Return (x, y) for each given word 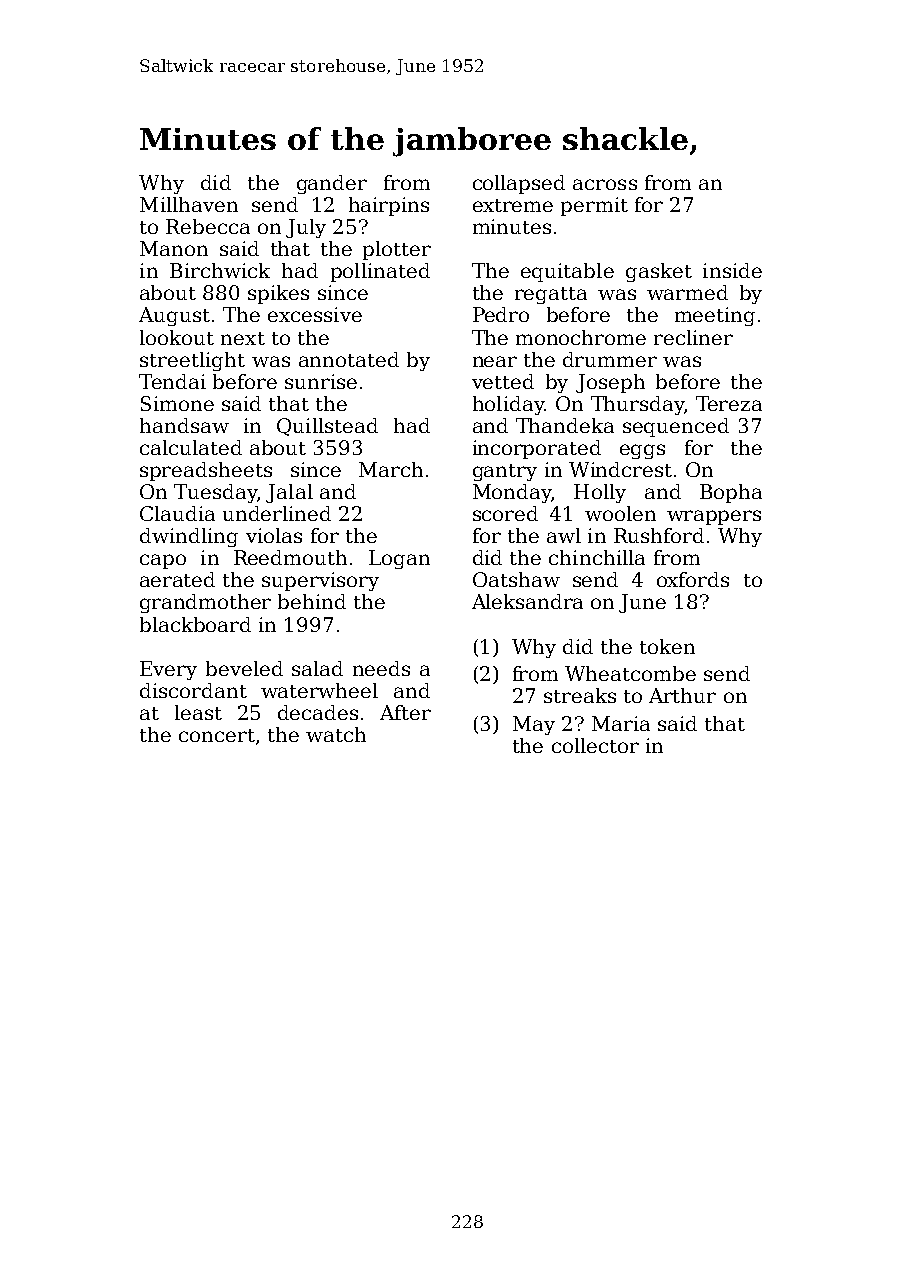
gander (332, 184)
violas (274, 535)
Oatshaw (516, 579)
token (667, 646)
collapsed (519, 184)
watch (336, 734)
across (605, 184)
